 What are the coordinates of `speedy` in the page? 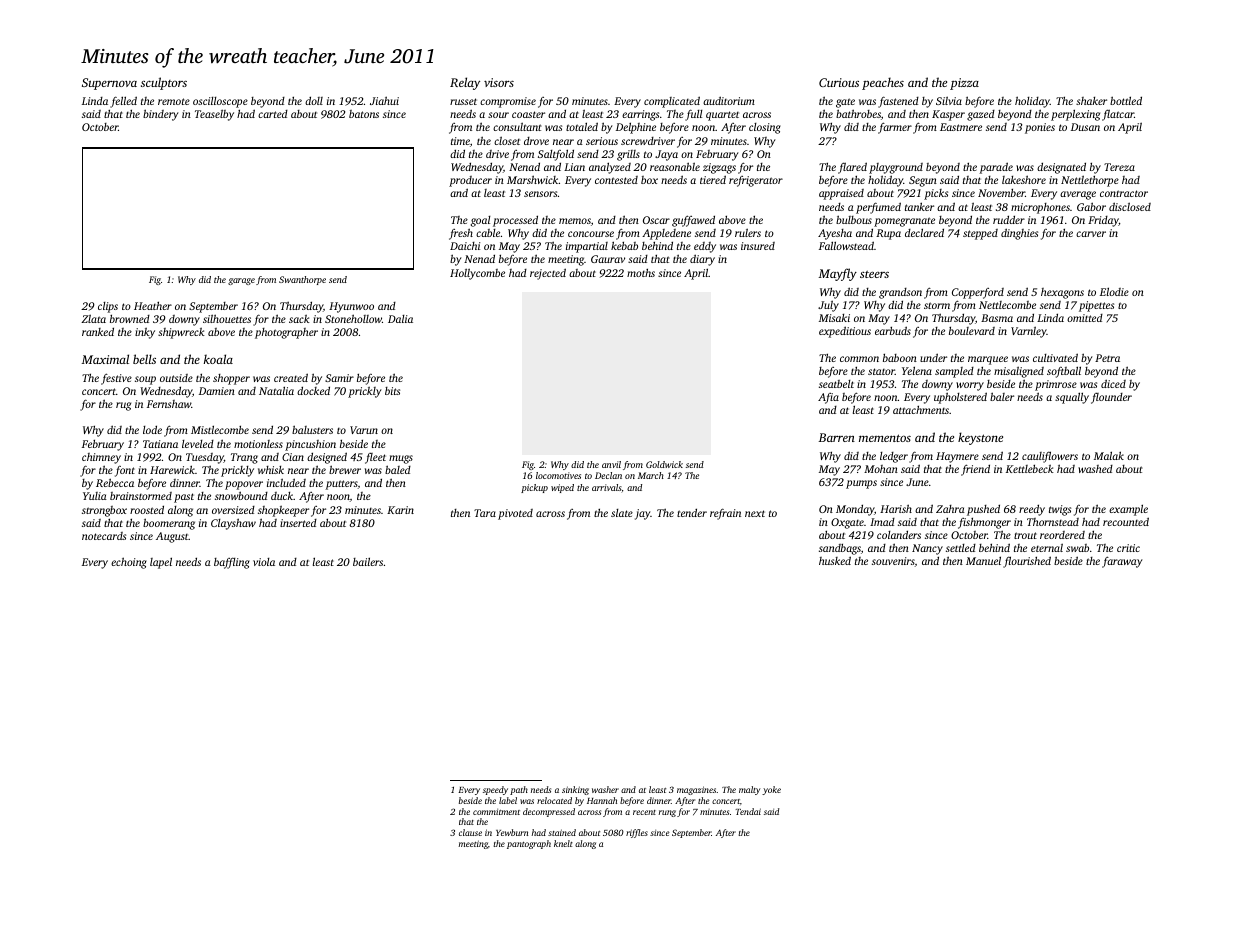 It's located at (495, 790).
